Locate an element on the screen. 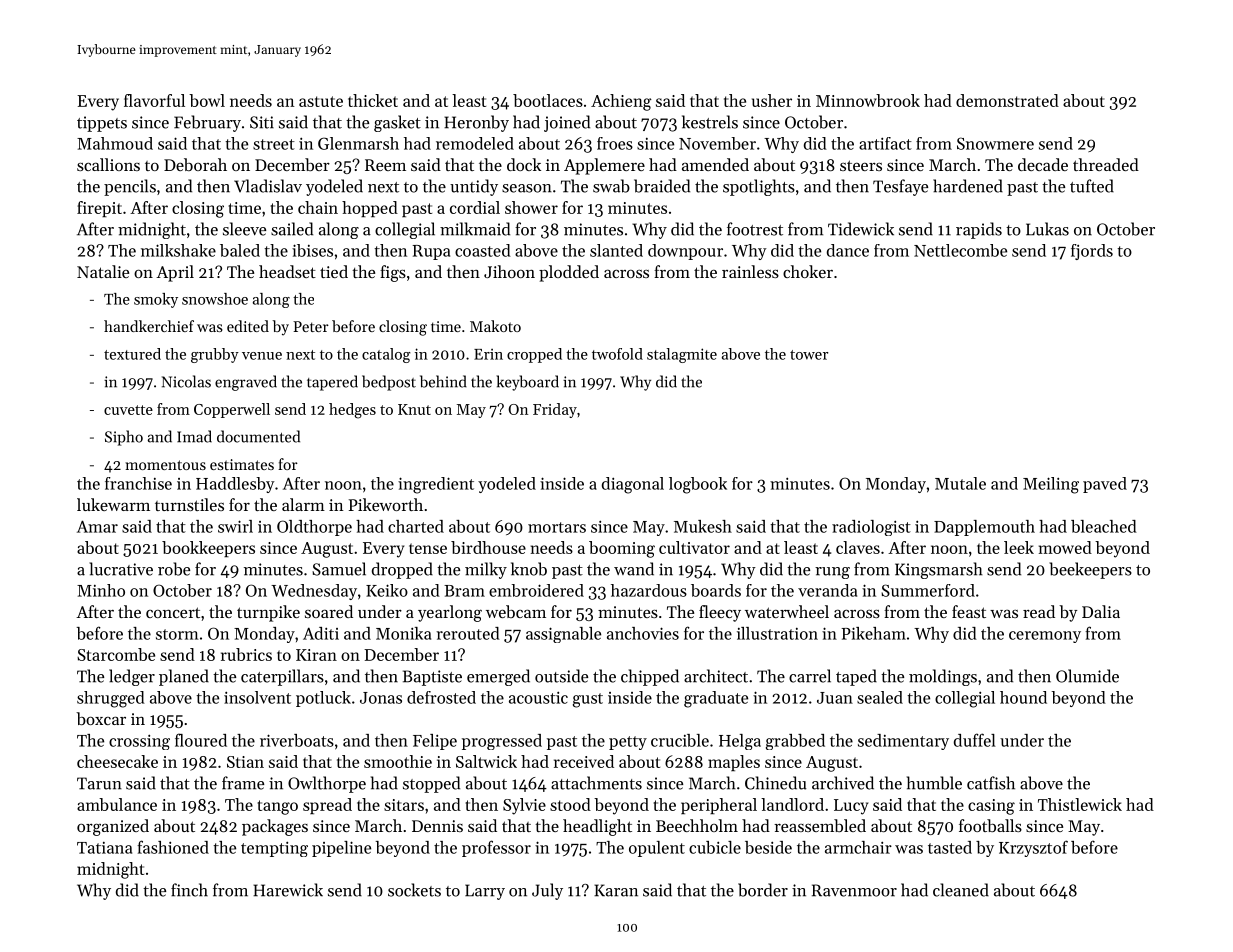 This screenshot has width=1233, height=952. Vladislav is located at coordinates (268, 186).
